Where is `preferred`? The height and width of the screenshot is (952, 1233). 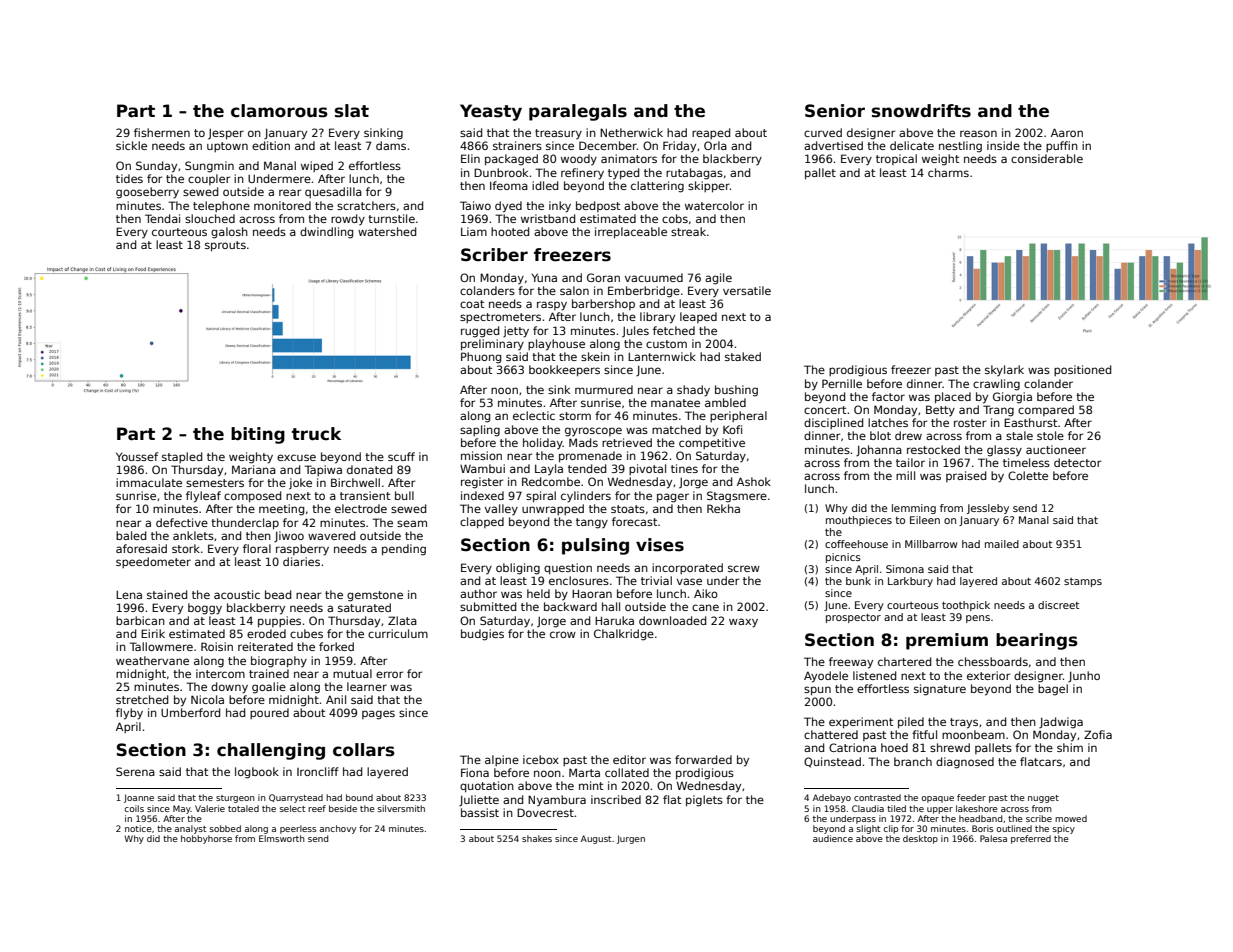 preferred is located at coordinates (1031, 839).
